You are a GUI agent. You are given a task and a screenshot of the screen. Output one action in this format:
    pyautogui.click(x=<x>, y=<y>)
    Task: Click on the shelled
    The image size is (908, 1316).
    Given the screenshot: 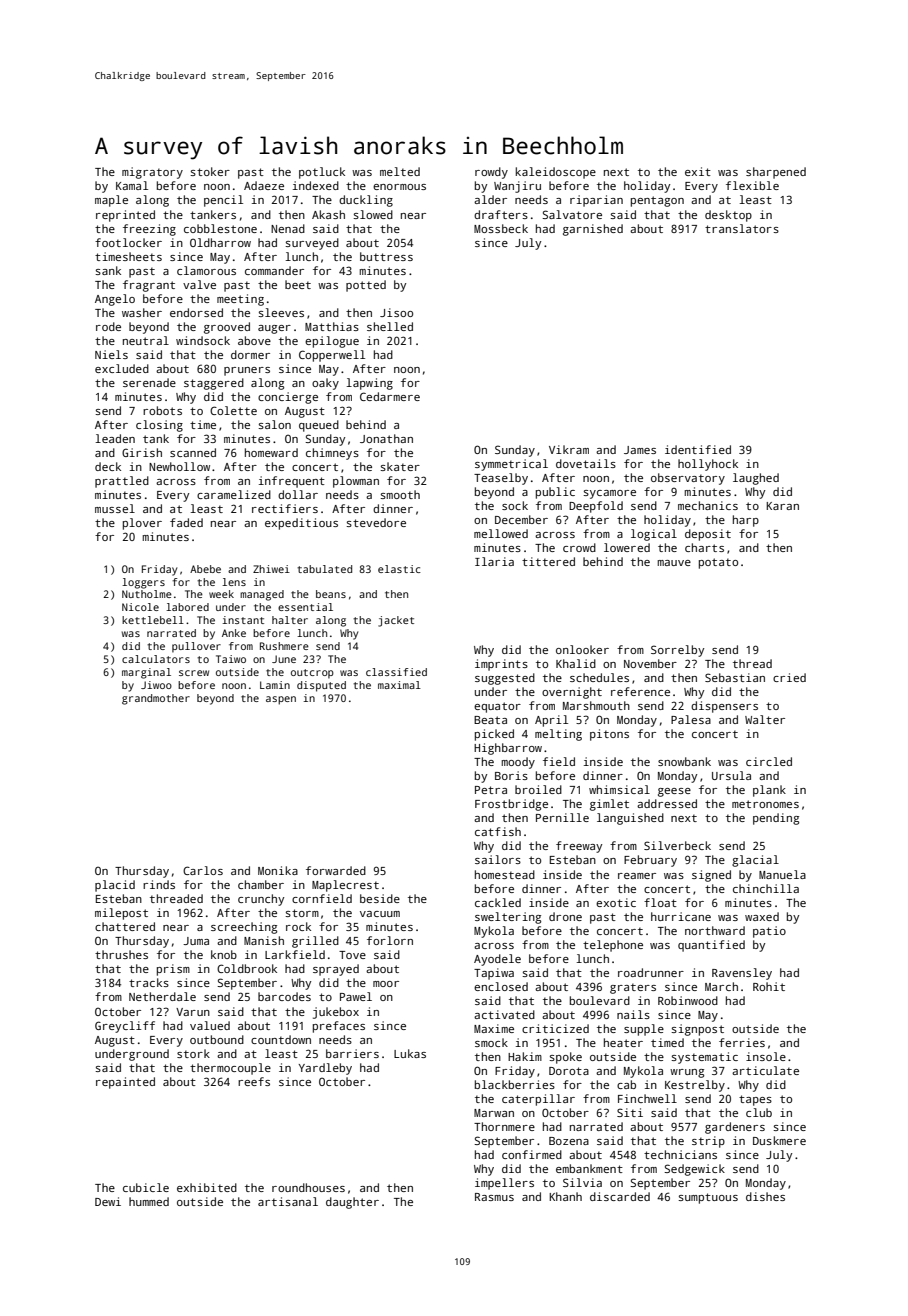 What is the action you would take?
    pyautogui.click(x=390, y=326)
